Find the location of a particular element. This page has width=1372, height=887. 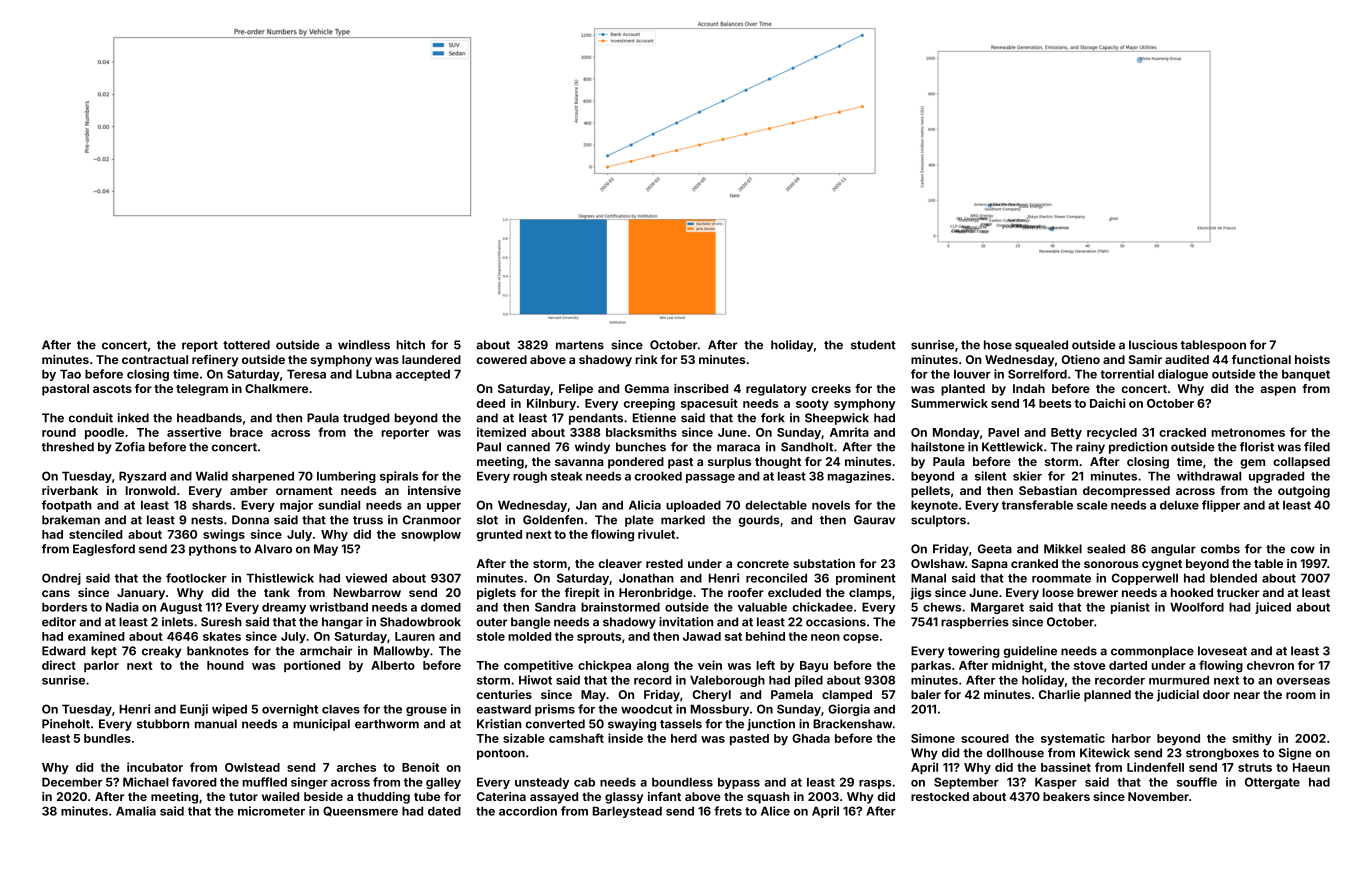

Michael is located at coordinates (146, 782).
